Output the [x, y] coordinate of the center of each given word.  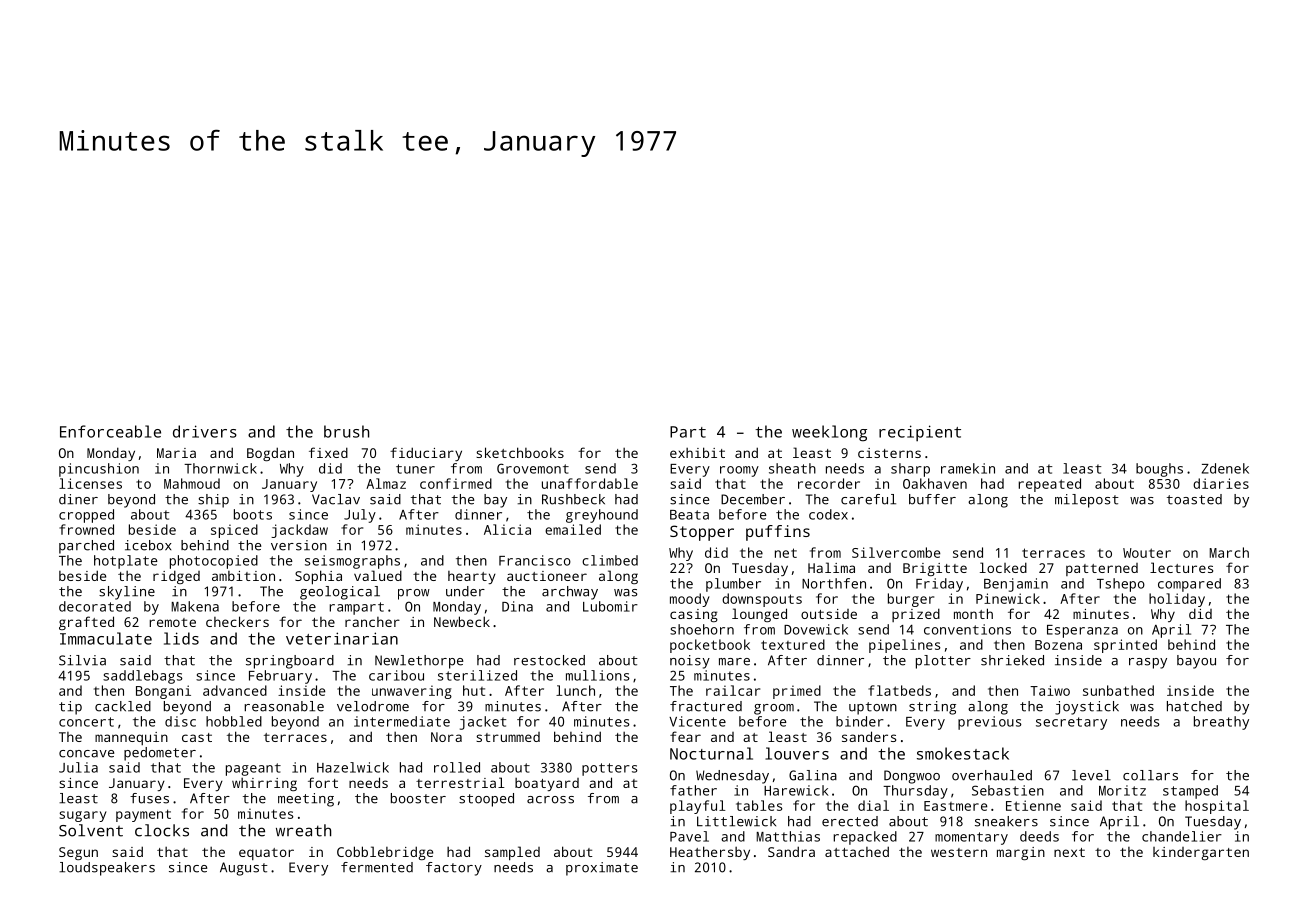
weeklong [829, 433]
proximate [602, 869]
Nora [446, 737]
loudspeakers [107, 869]
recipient [920, 433]
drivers [205, 431]
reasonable [284, 706]
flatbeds [899, 690]
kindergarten [1201, 853]
